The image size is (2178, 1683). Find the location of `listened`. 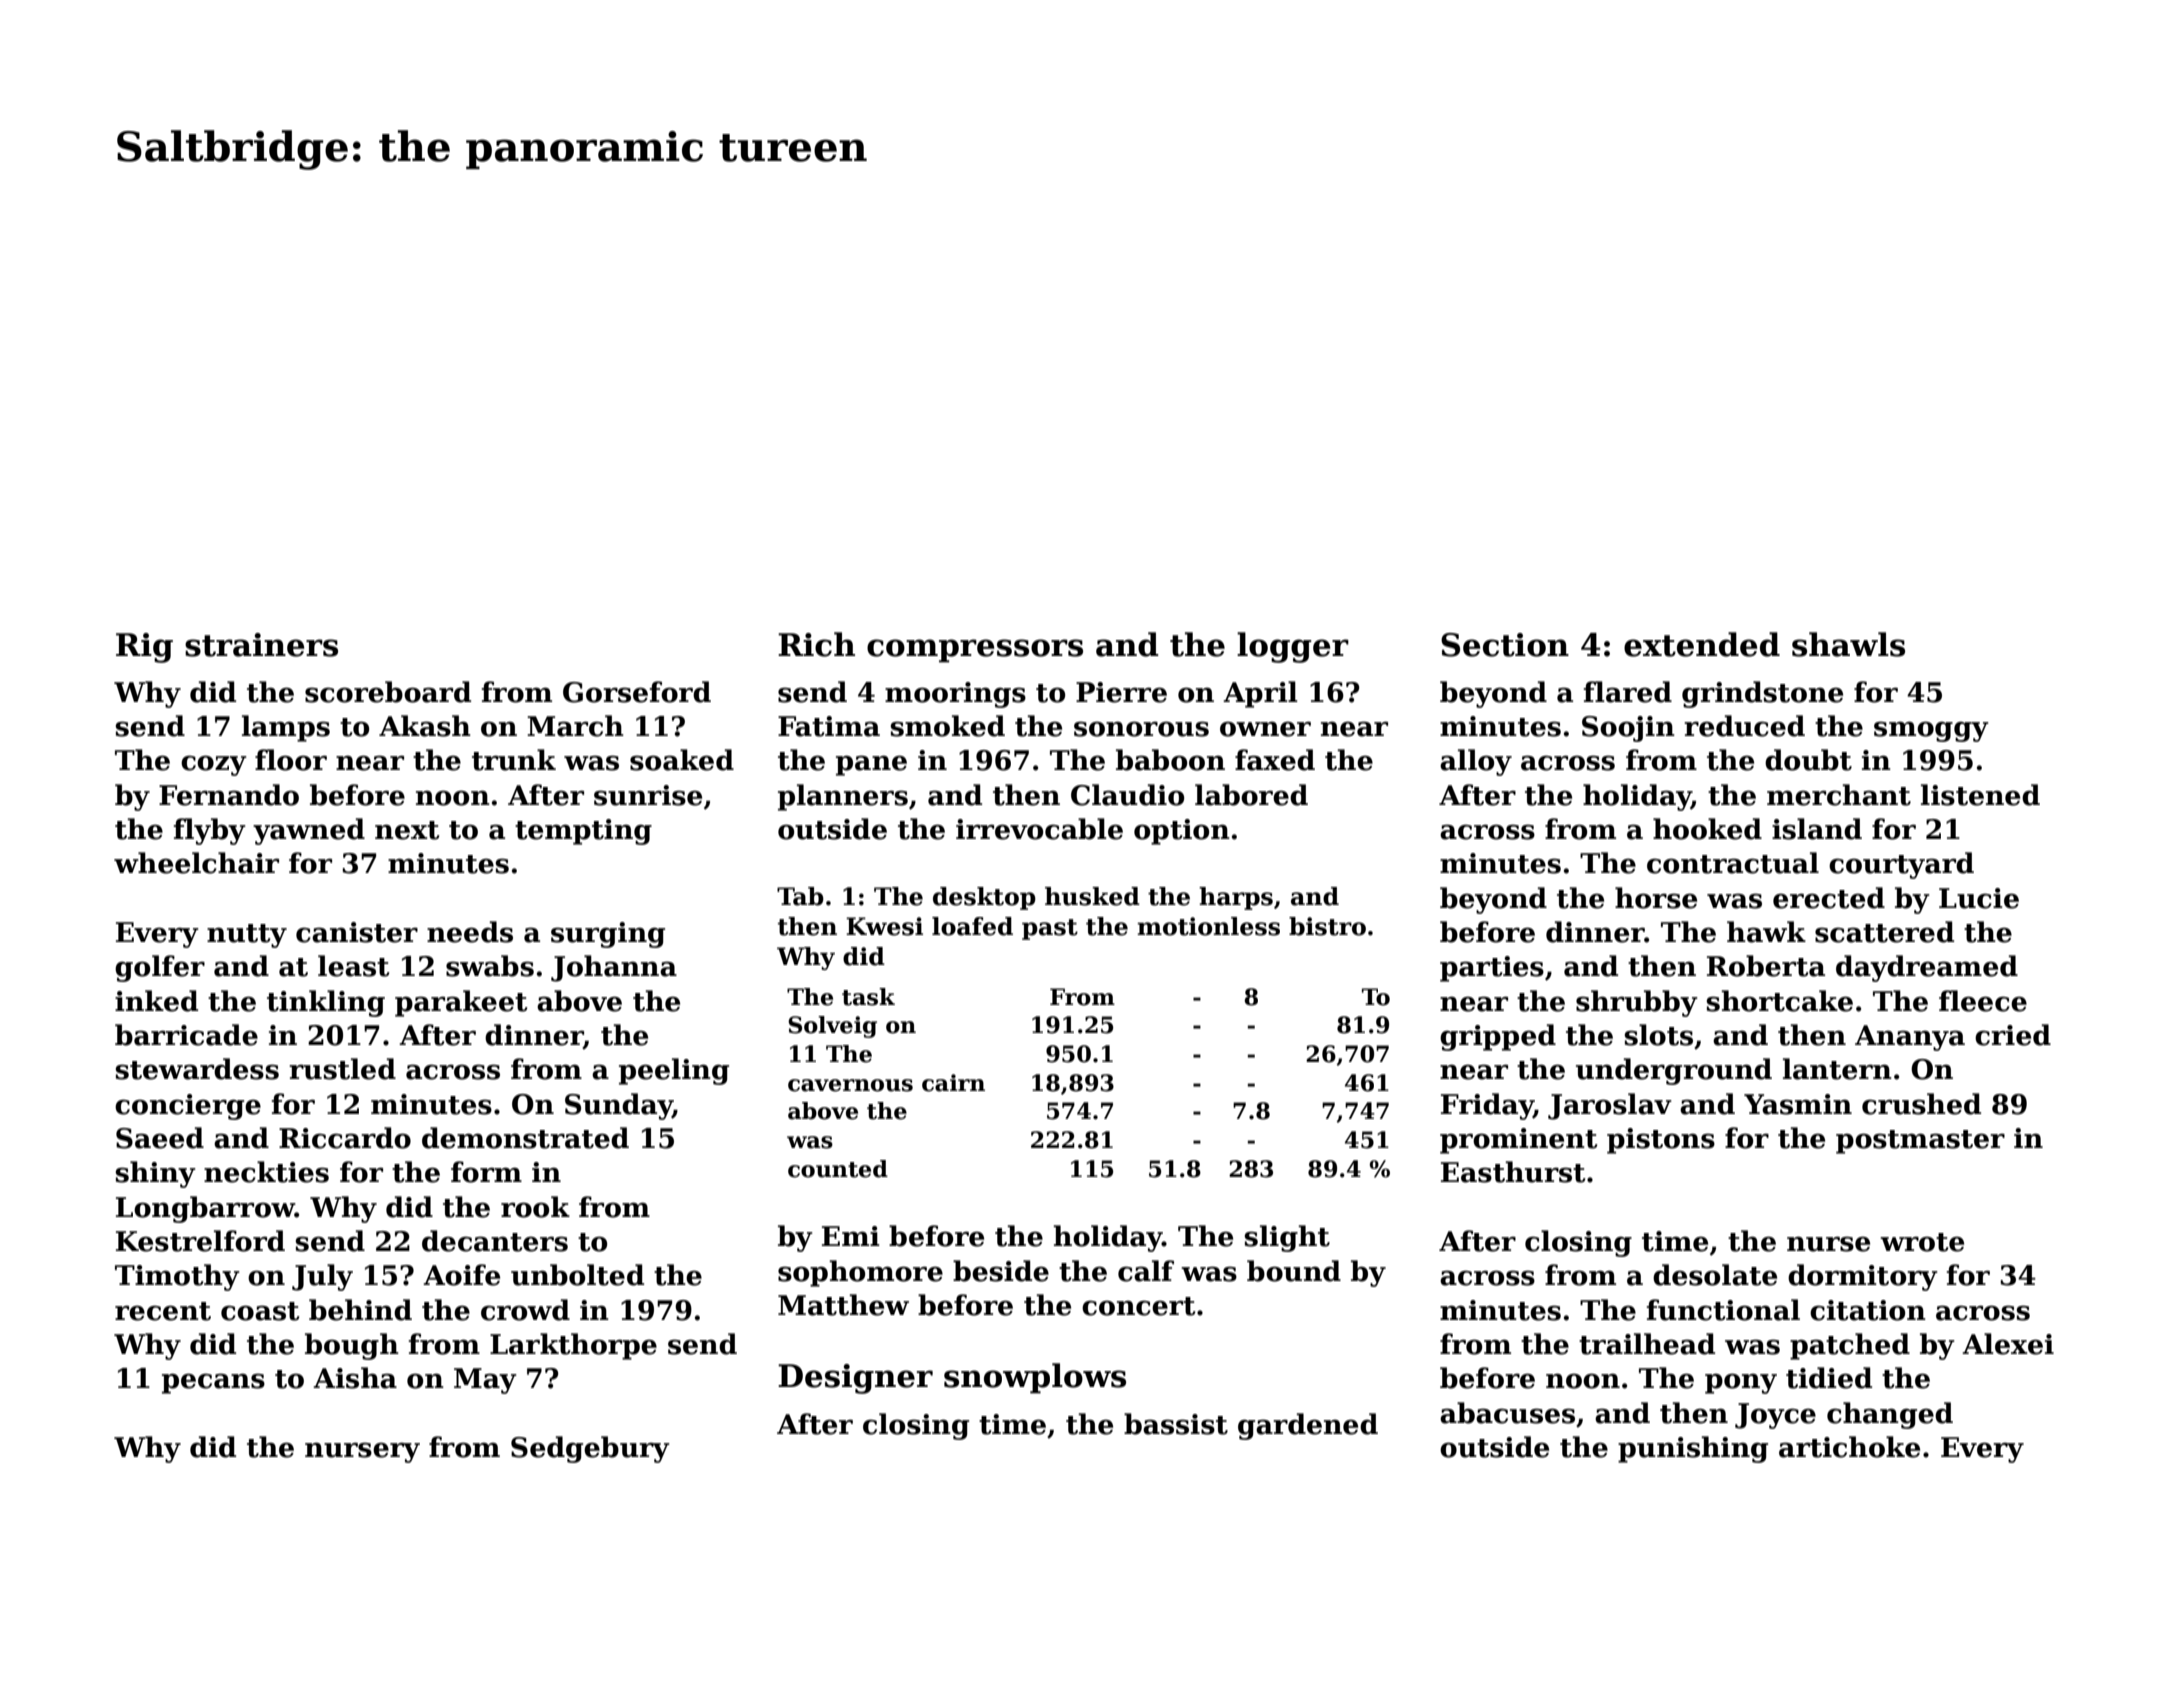

listened is located at coordinates (1980, 795).
